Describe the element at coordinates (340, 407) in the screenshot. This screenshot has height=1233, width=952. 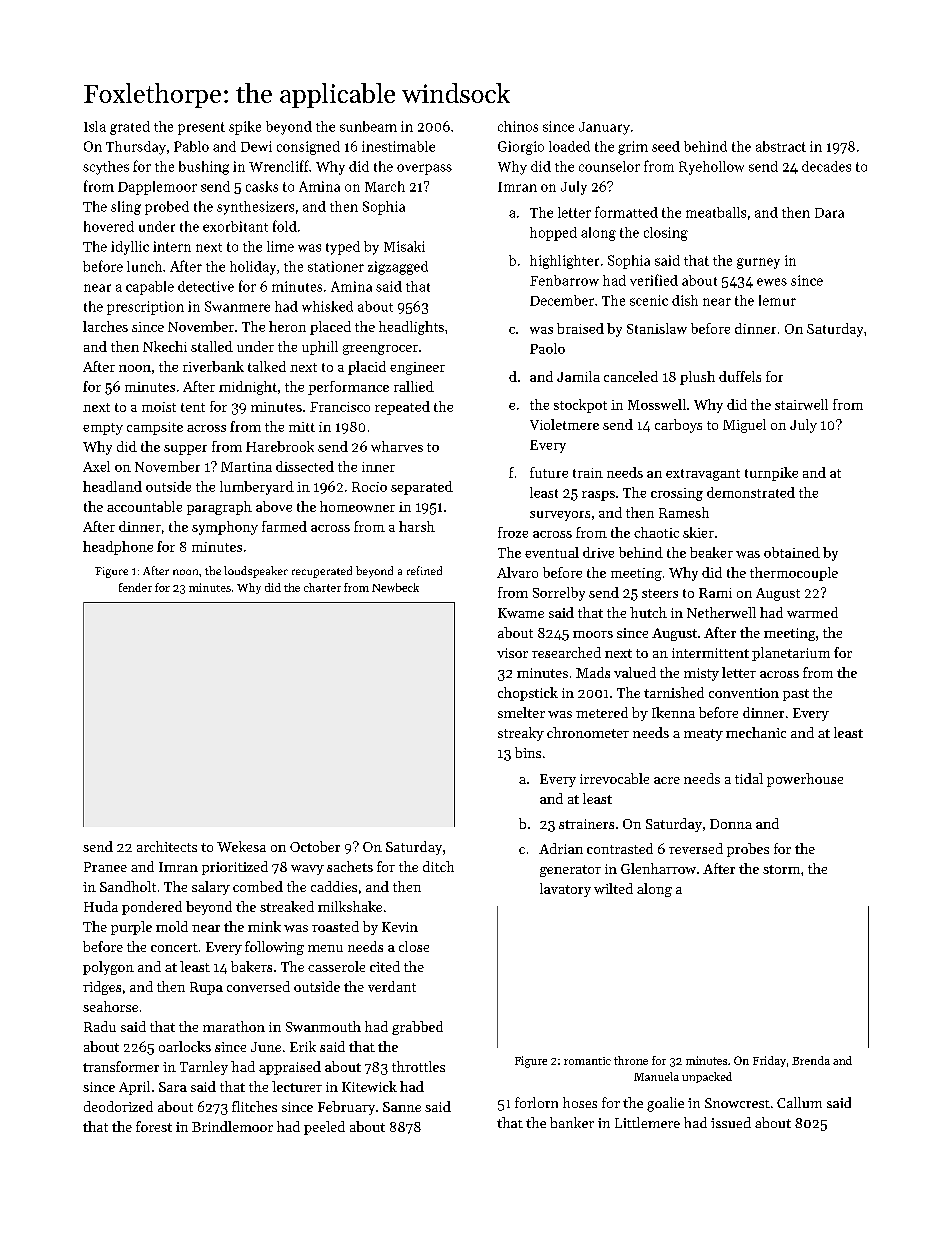
I see `Francisco` at that location.
